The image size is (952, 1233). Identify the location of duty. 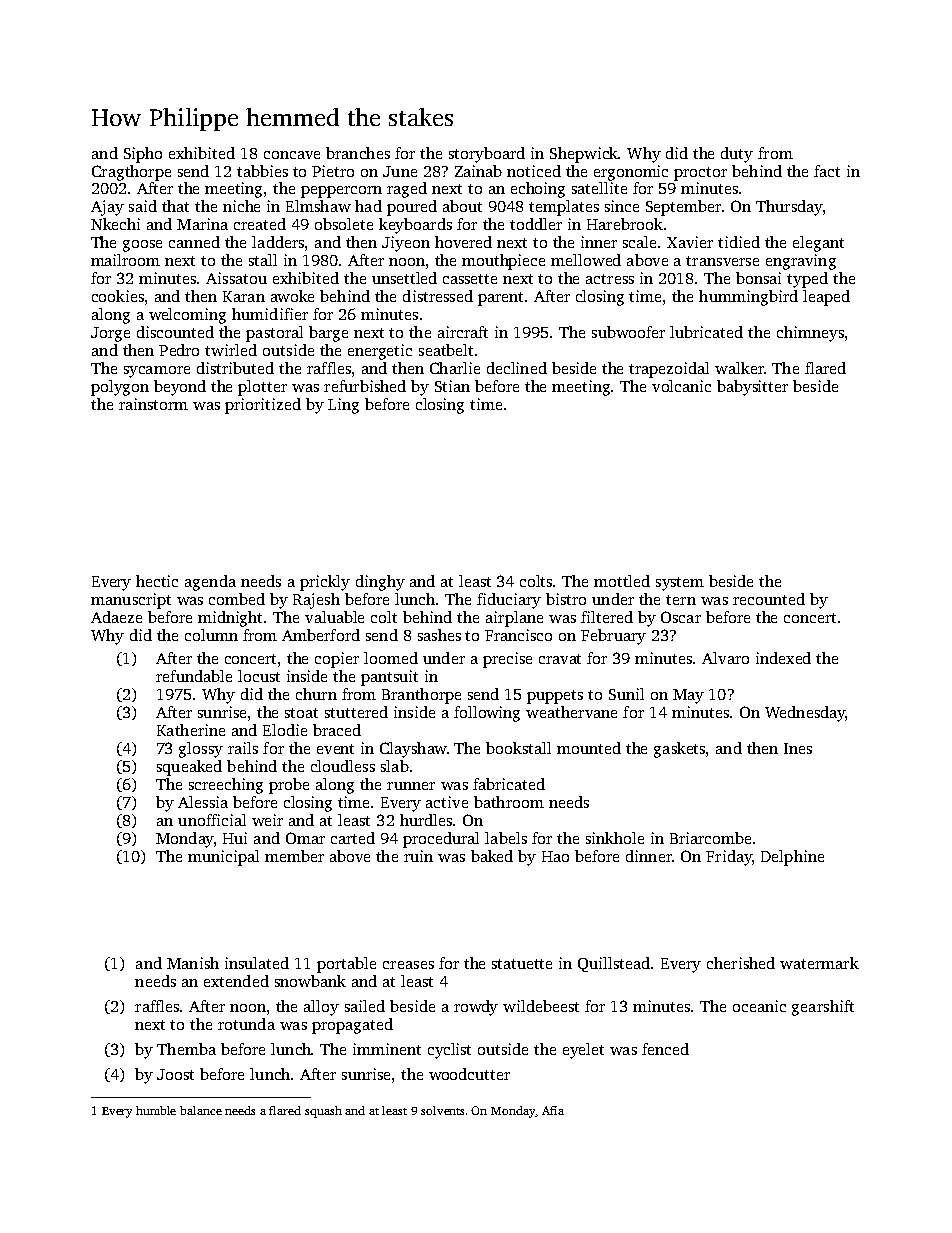
(737, 155).
